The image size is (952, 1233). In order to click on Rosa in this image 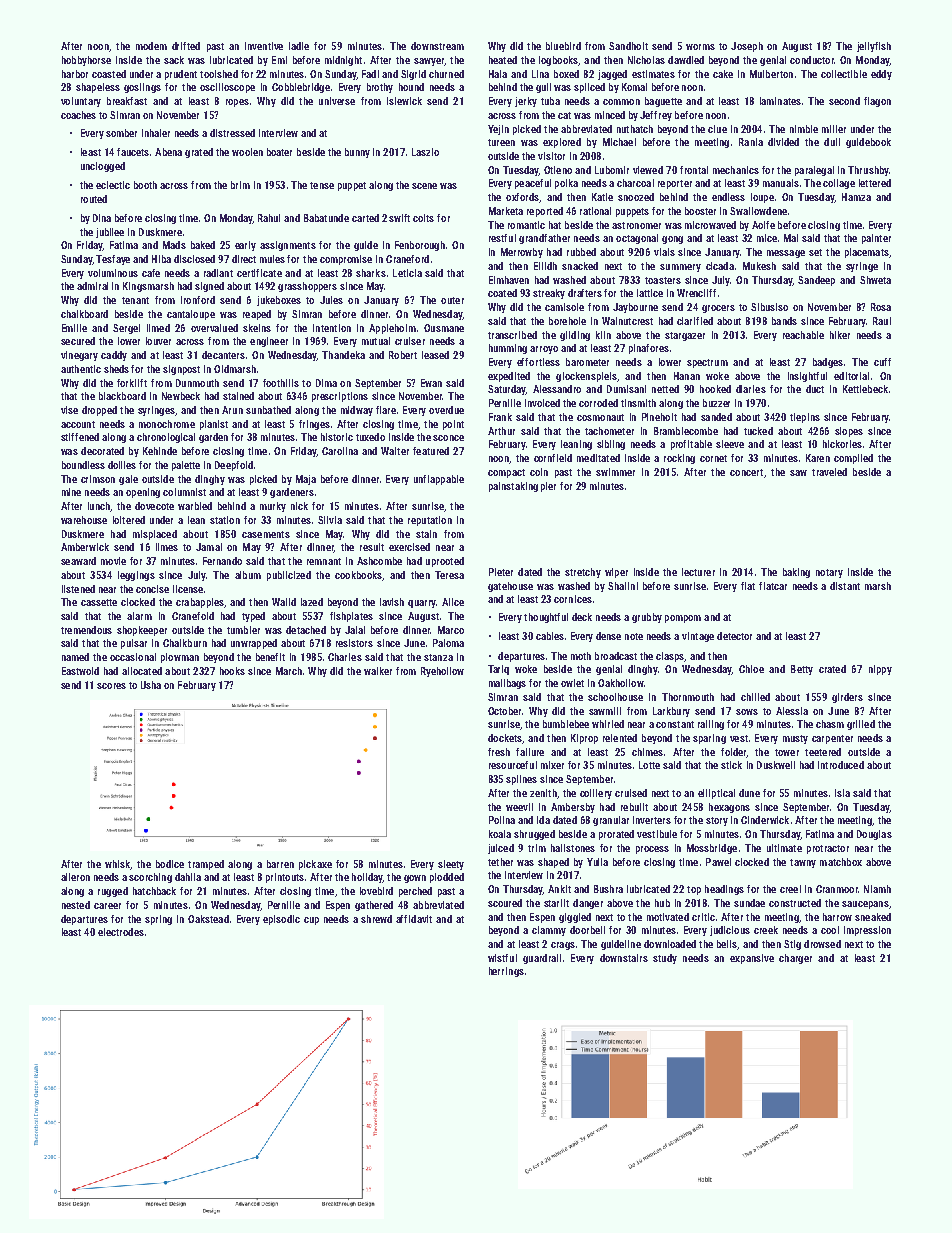, I will do `click(881, 307)`.
